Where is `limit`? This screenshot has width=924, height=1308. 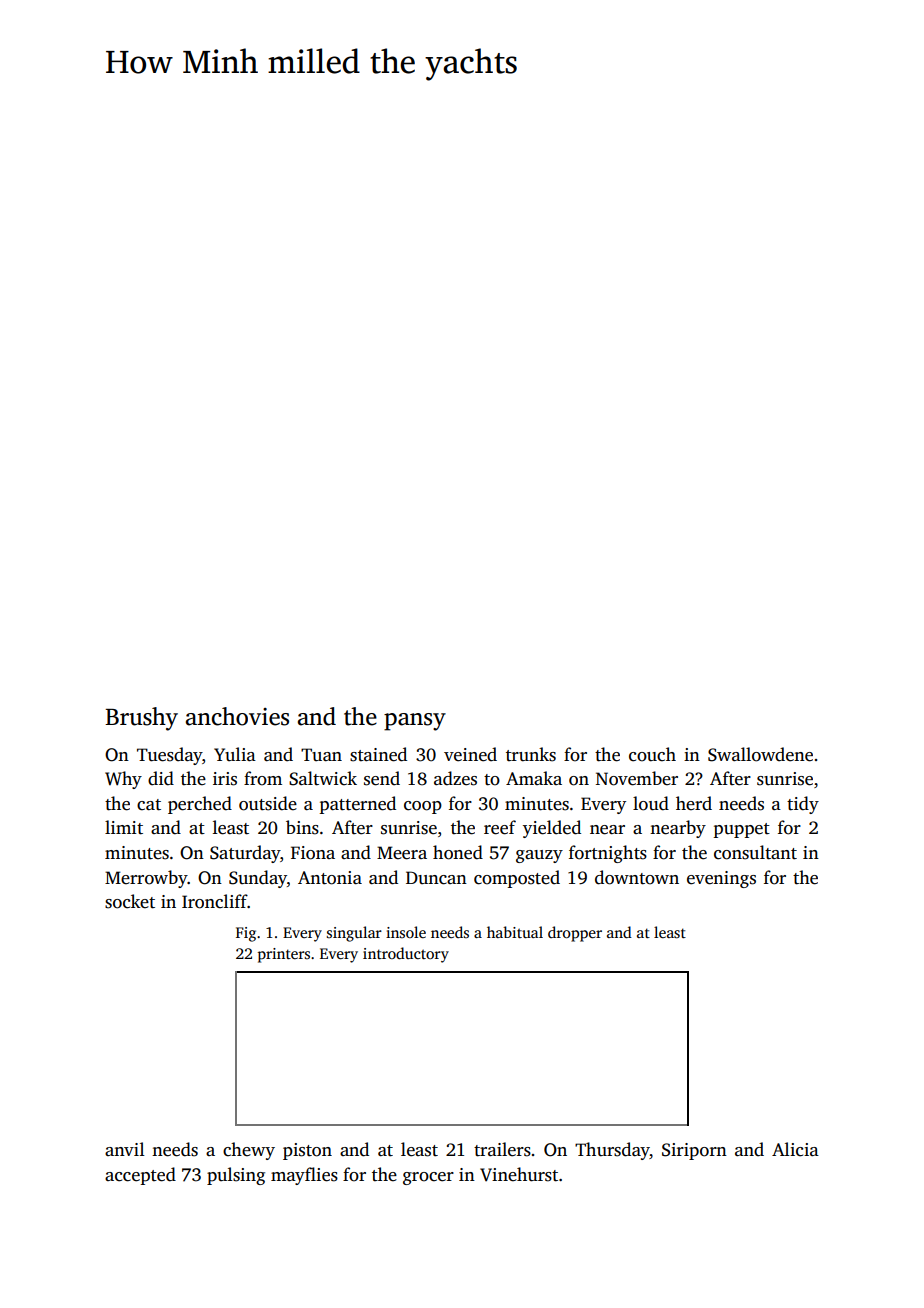
limit is located at coordinates (124, 827).
